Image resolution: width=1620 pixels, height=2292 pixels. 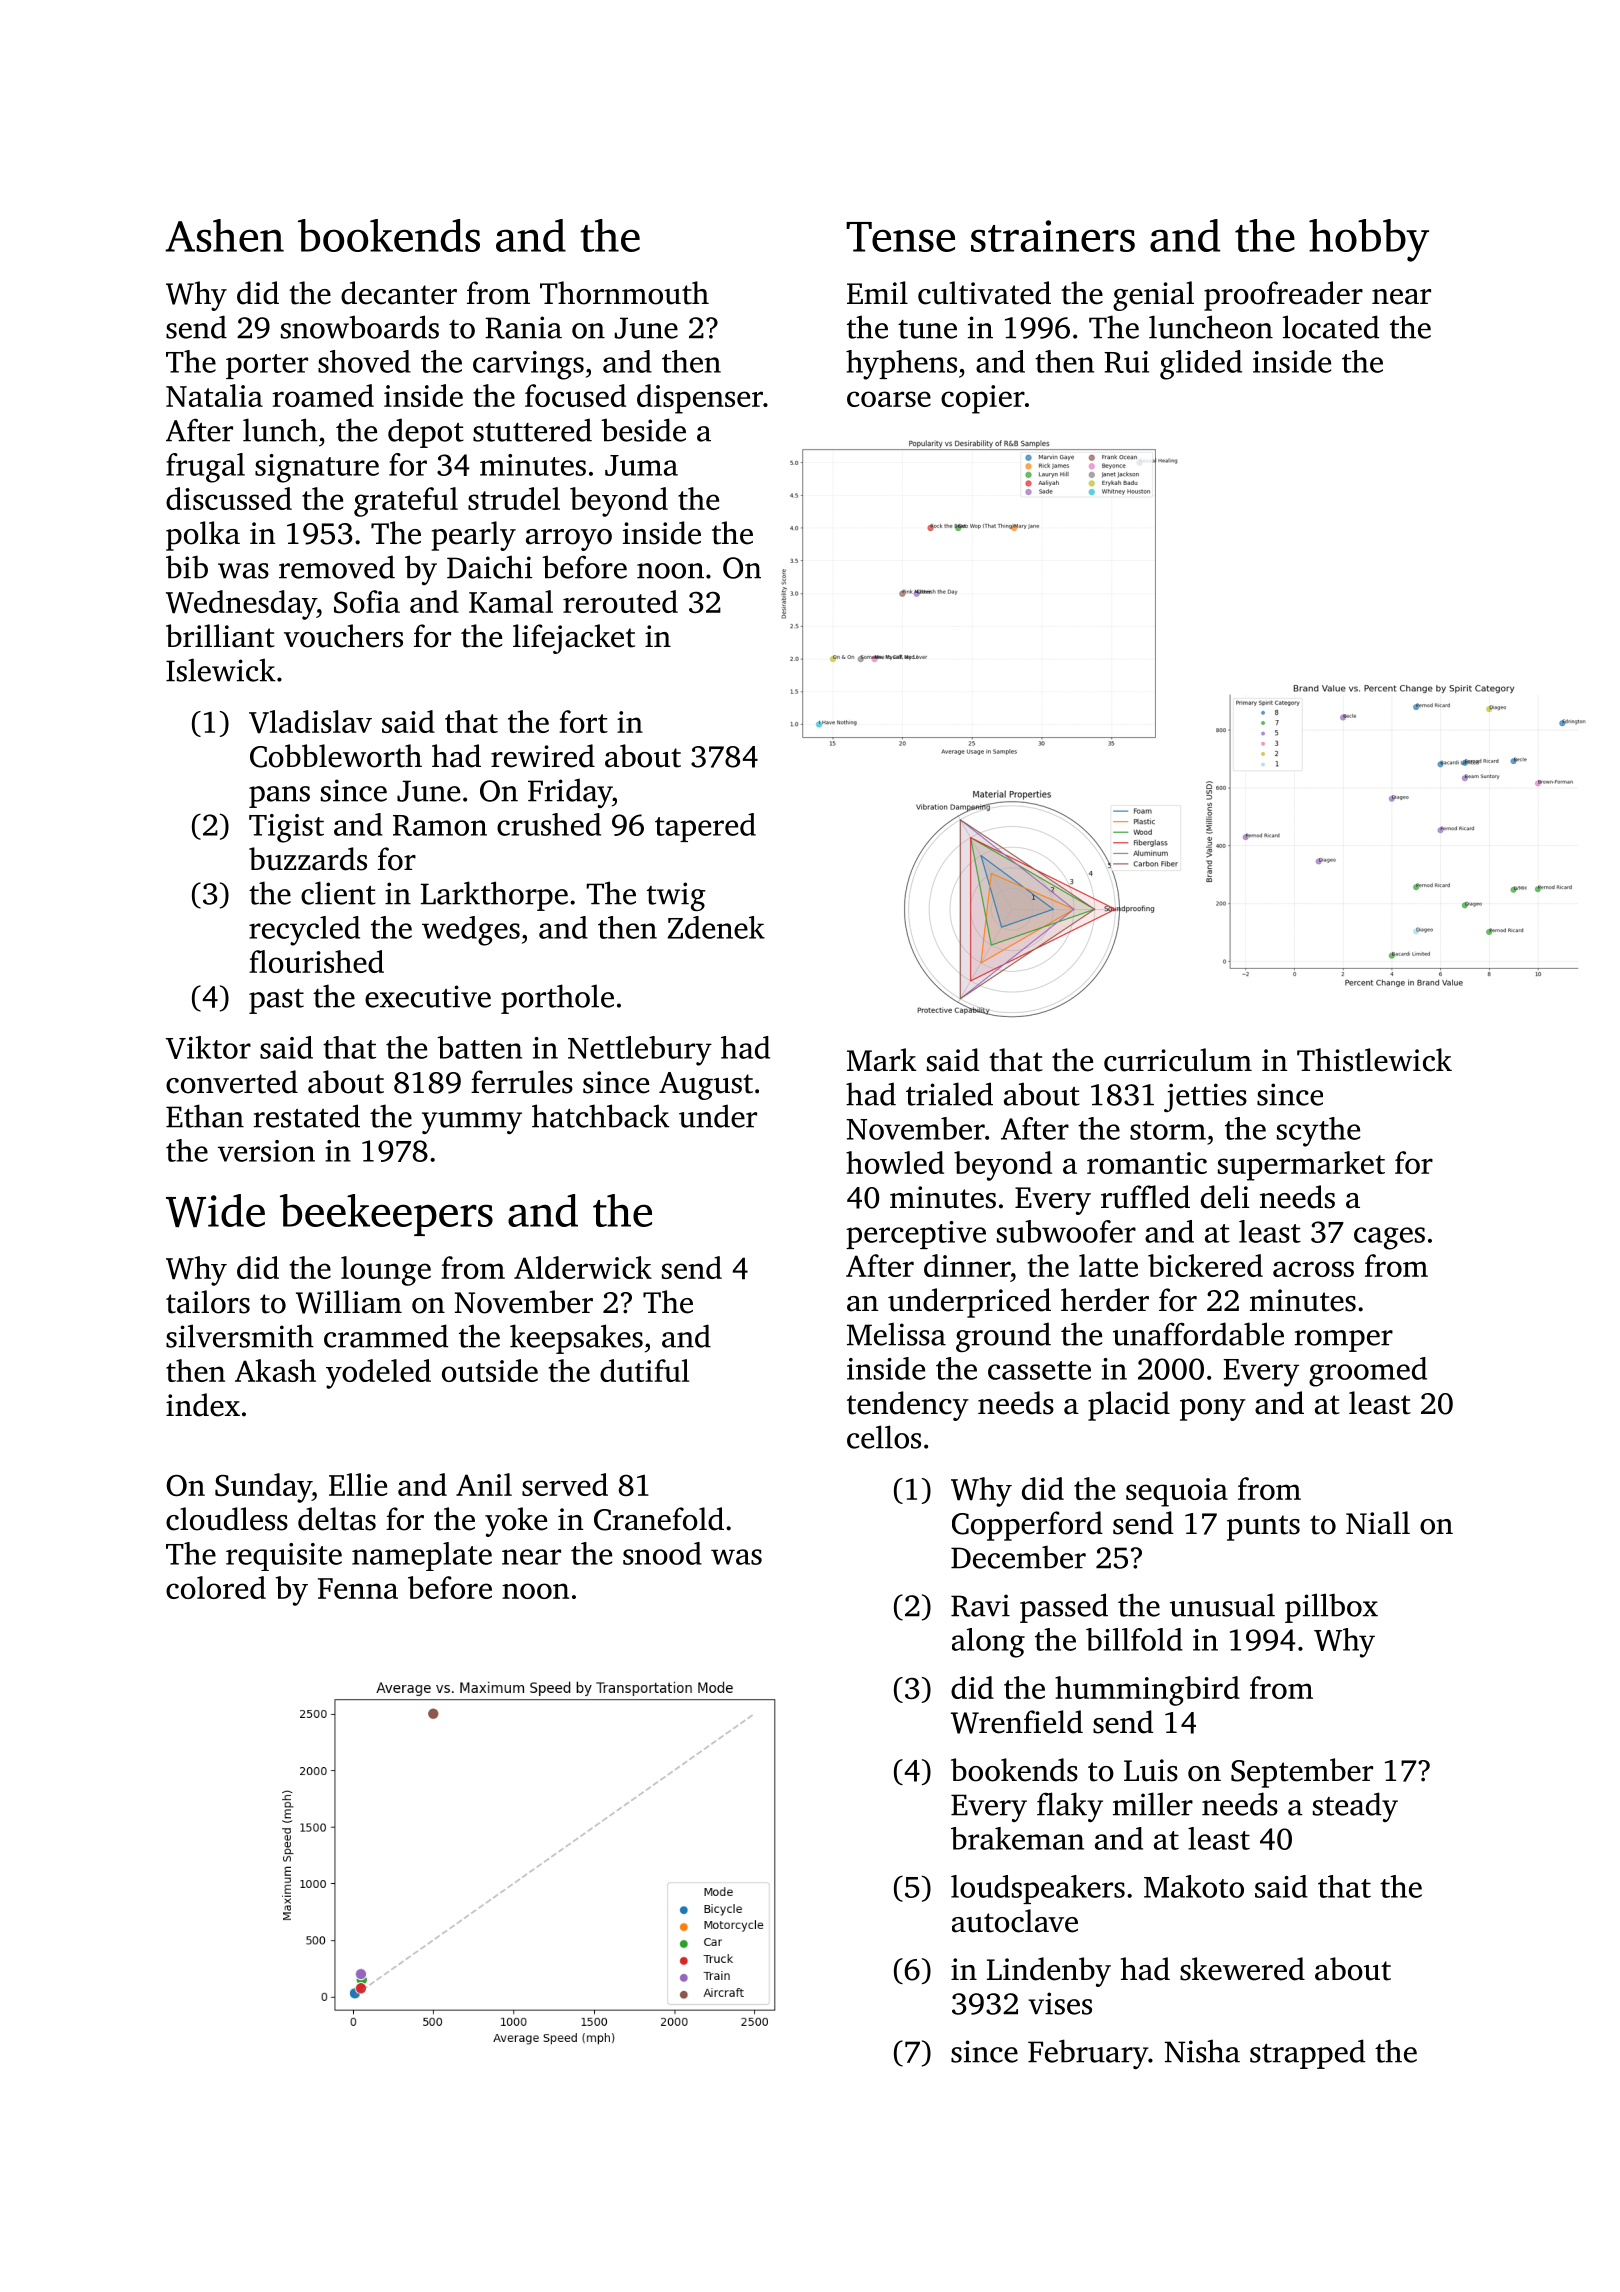 What do you see at coordinates (1060, 2003) in the image?
I see `vises` at bounding box center [1060, 2003].
